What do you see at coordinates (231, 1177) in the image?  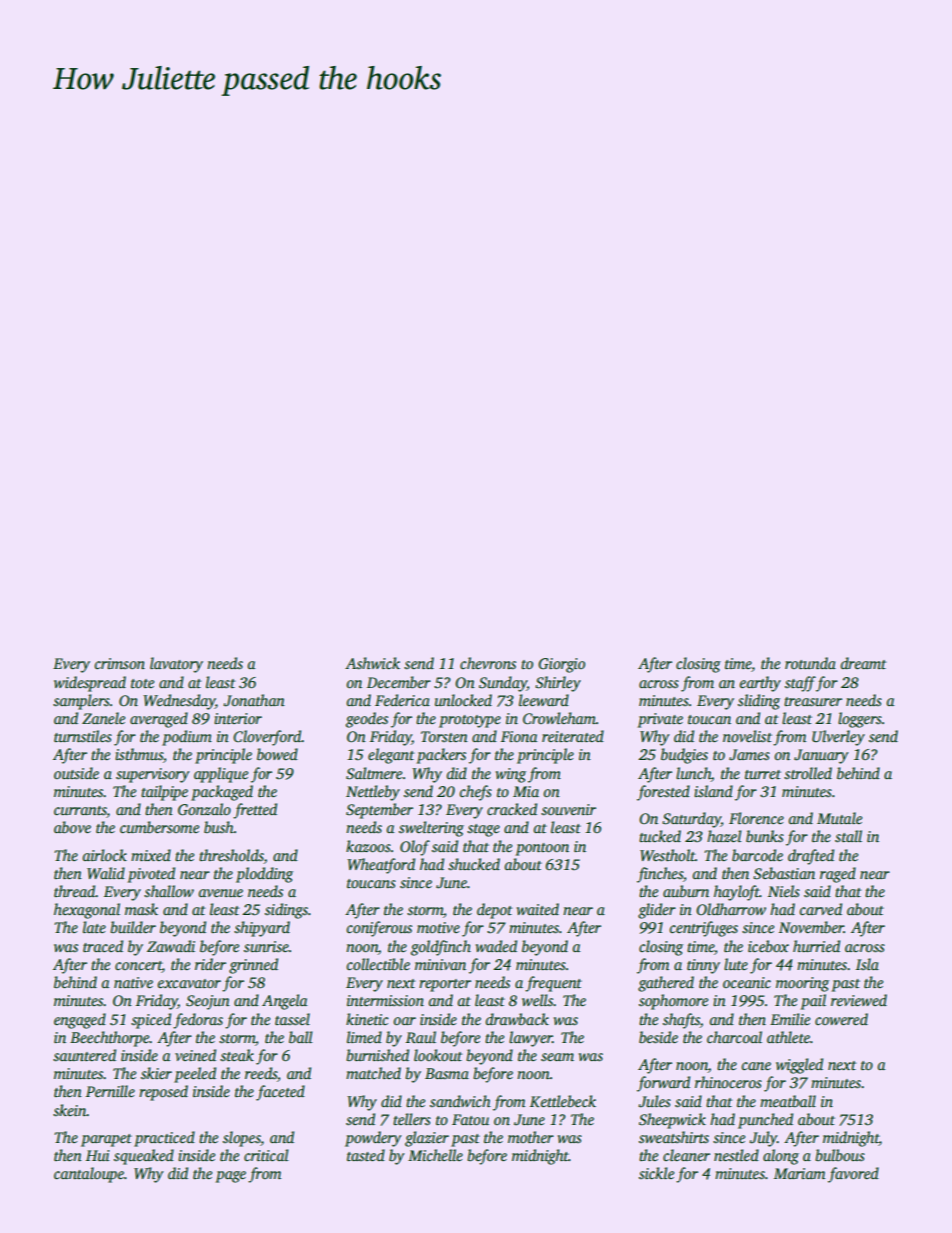 I see `page` at bounding box center [231, 1177].
